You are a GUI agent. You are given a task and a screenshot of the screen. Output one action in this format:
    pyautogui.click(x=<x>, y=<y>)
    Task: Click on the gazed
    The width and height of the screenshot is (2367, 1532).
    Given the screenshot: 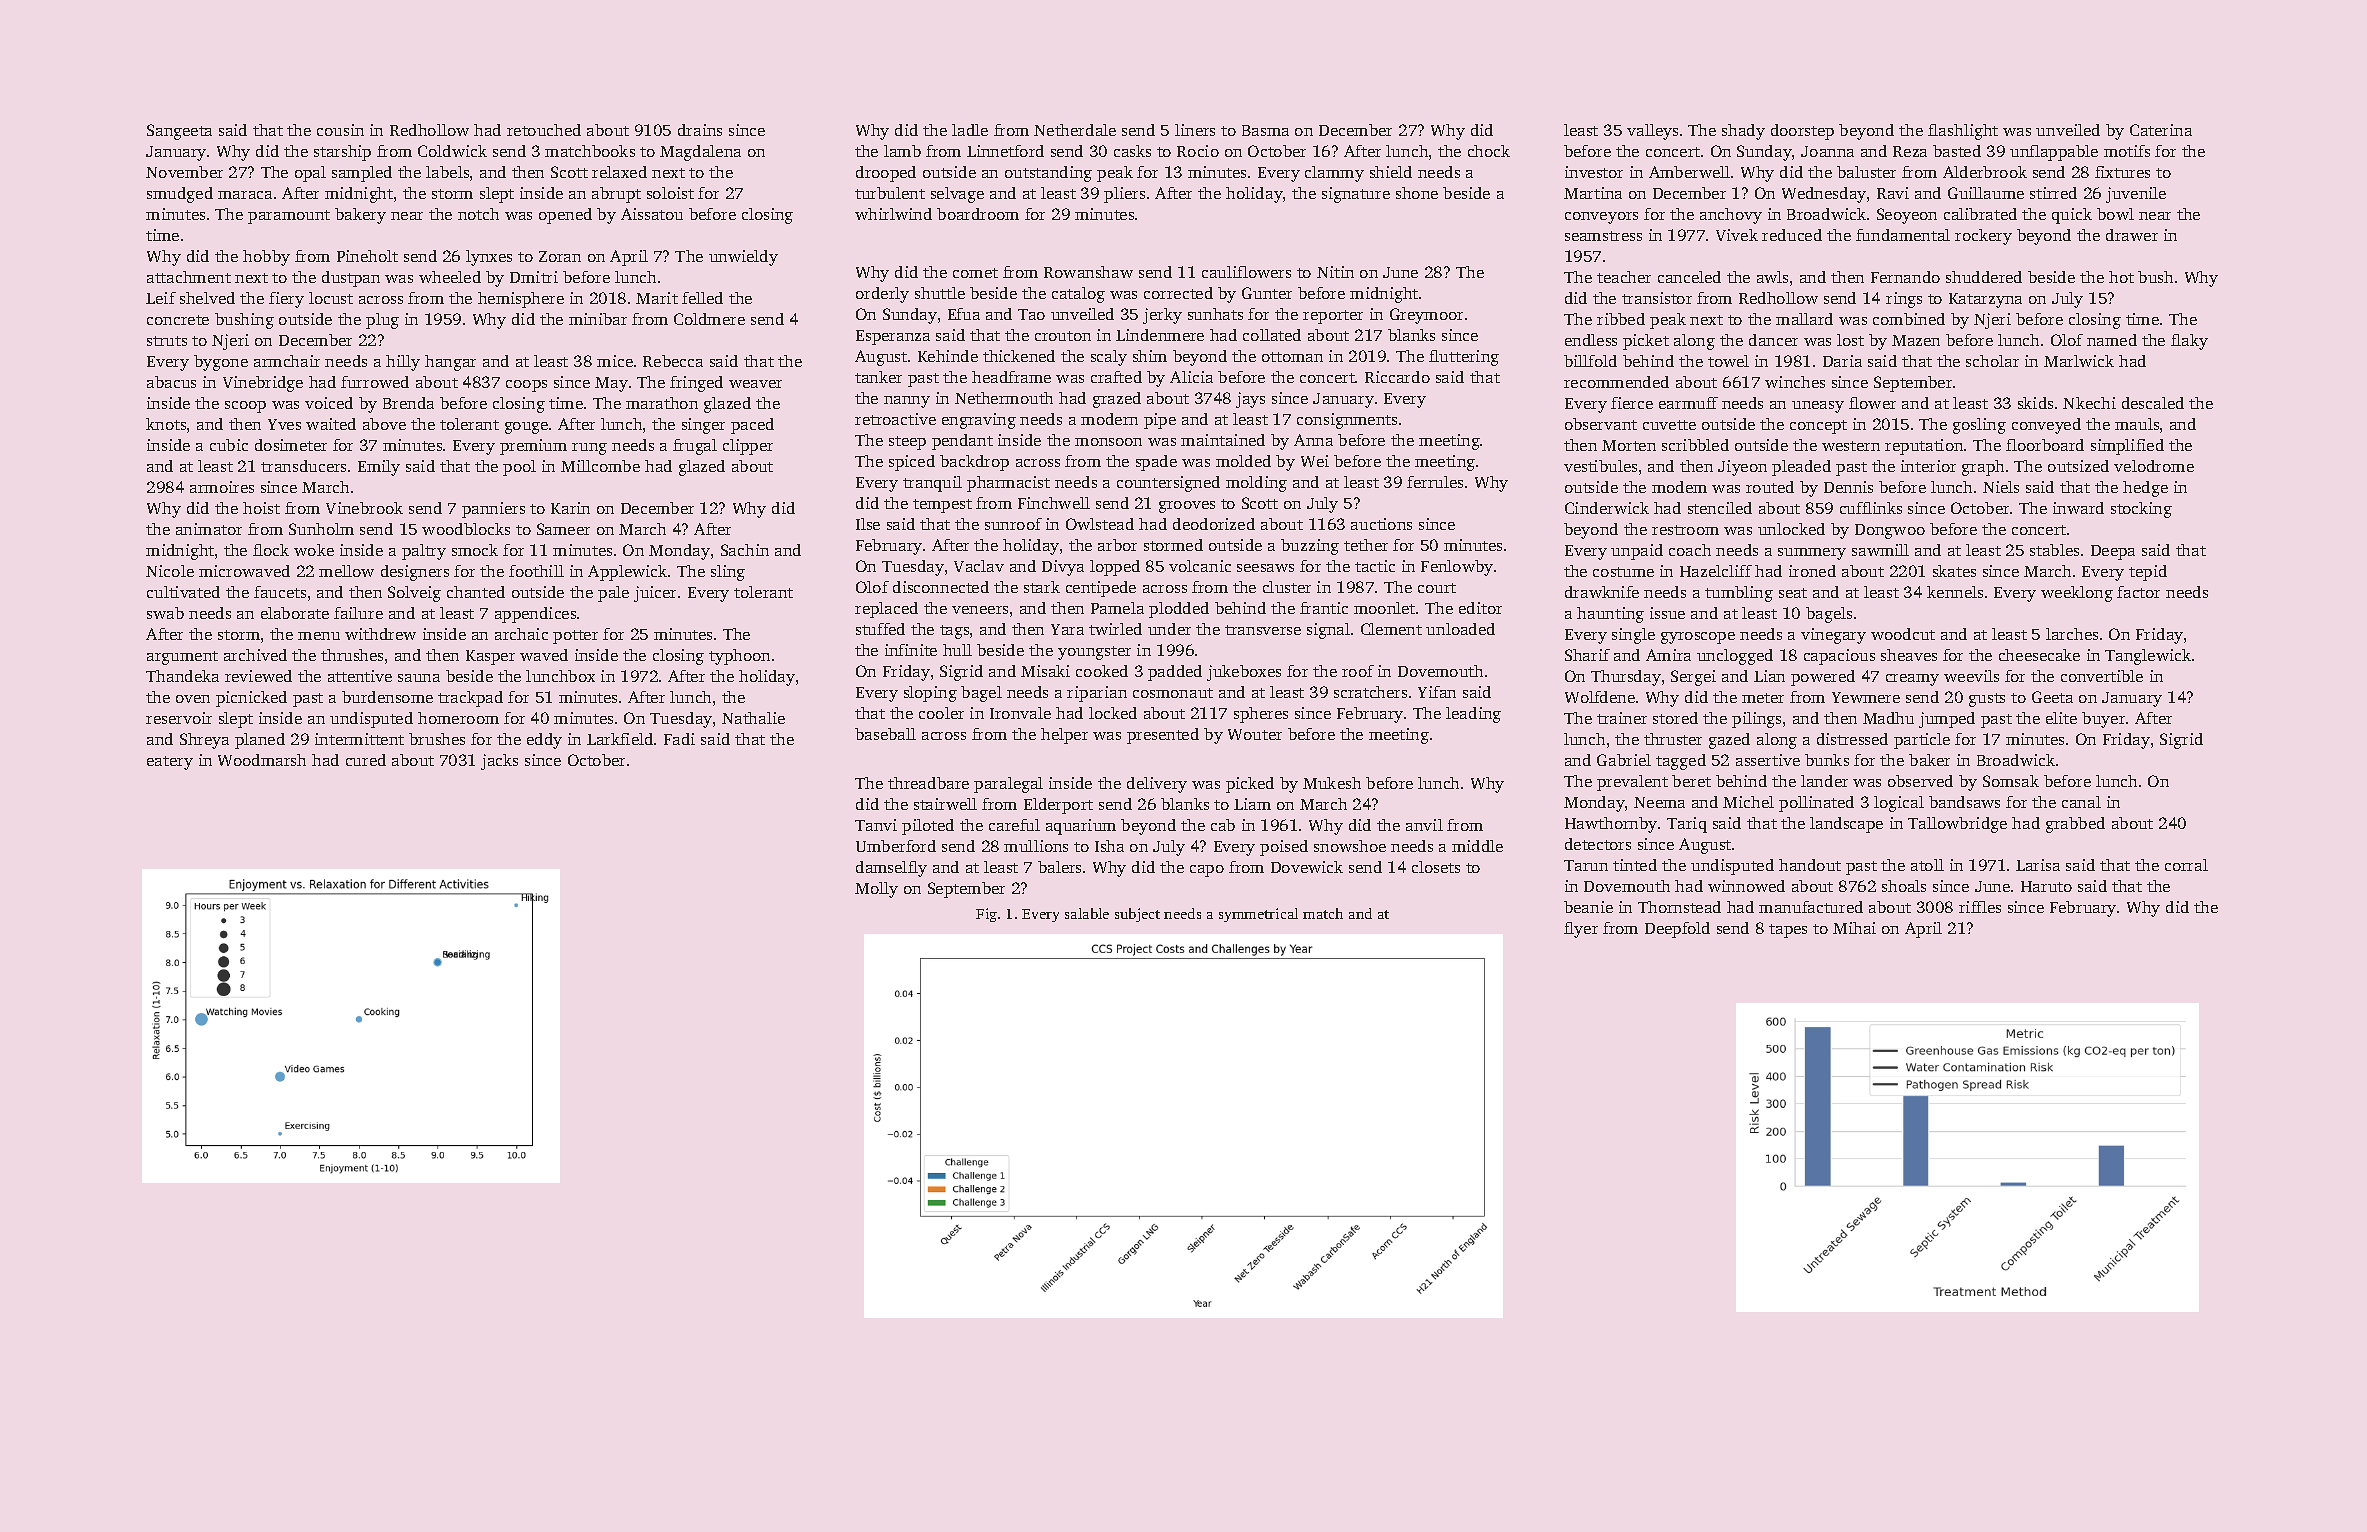 What is the action you would take?
    pyautogui.click(x=1729, y=741)
